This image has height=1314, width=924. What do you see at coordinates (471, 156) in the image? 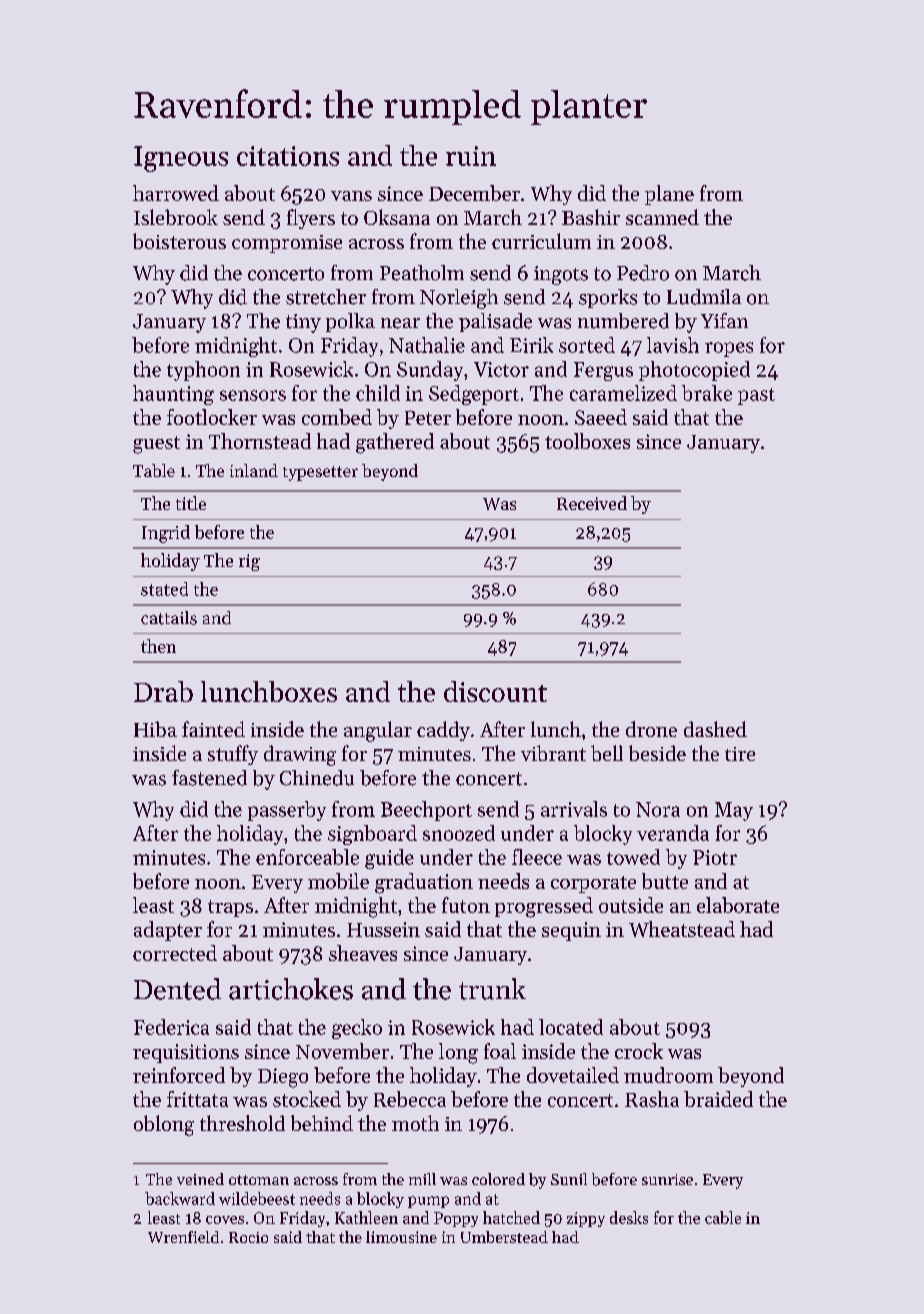
I see `ruin` at bounding box center [471, 156].
